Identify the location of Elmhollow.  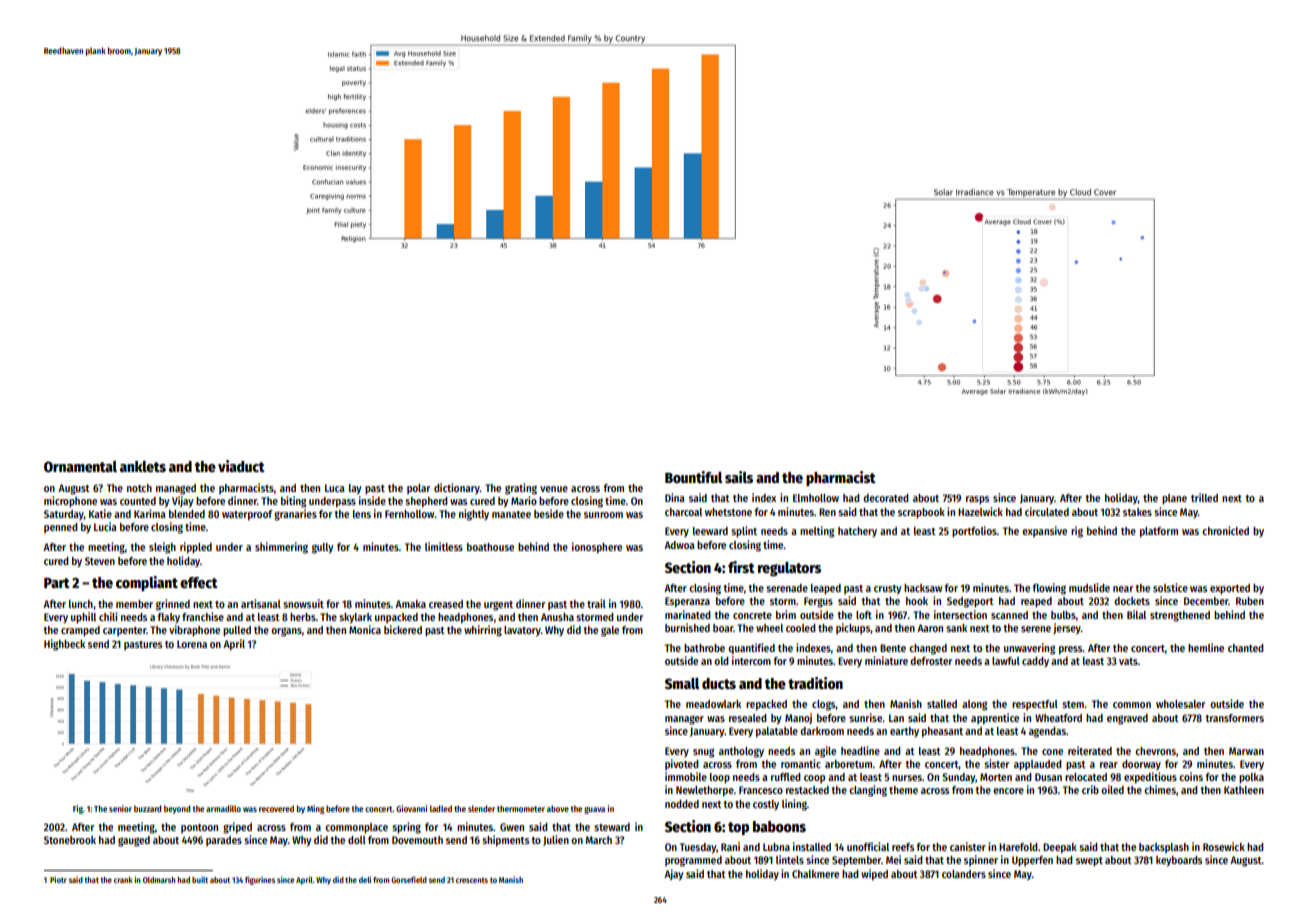
(816, 498).
